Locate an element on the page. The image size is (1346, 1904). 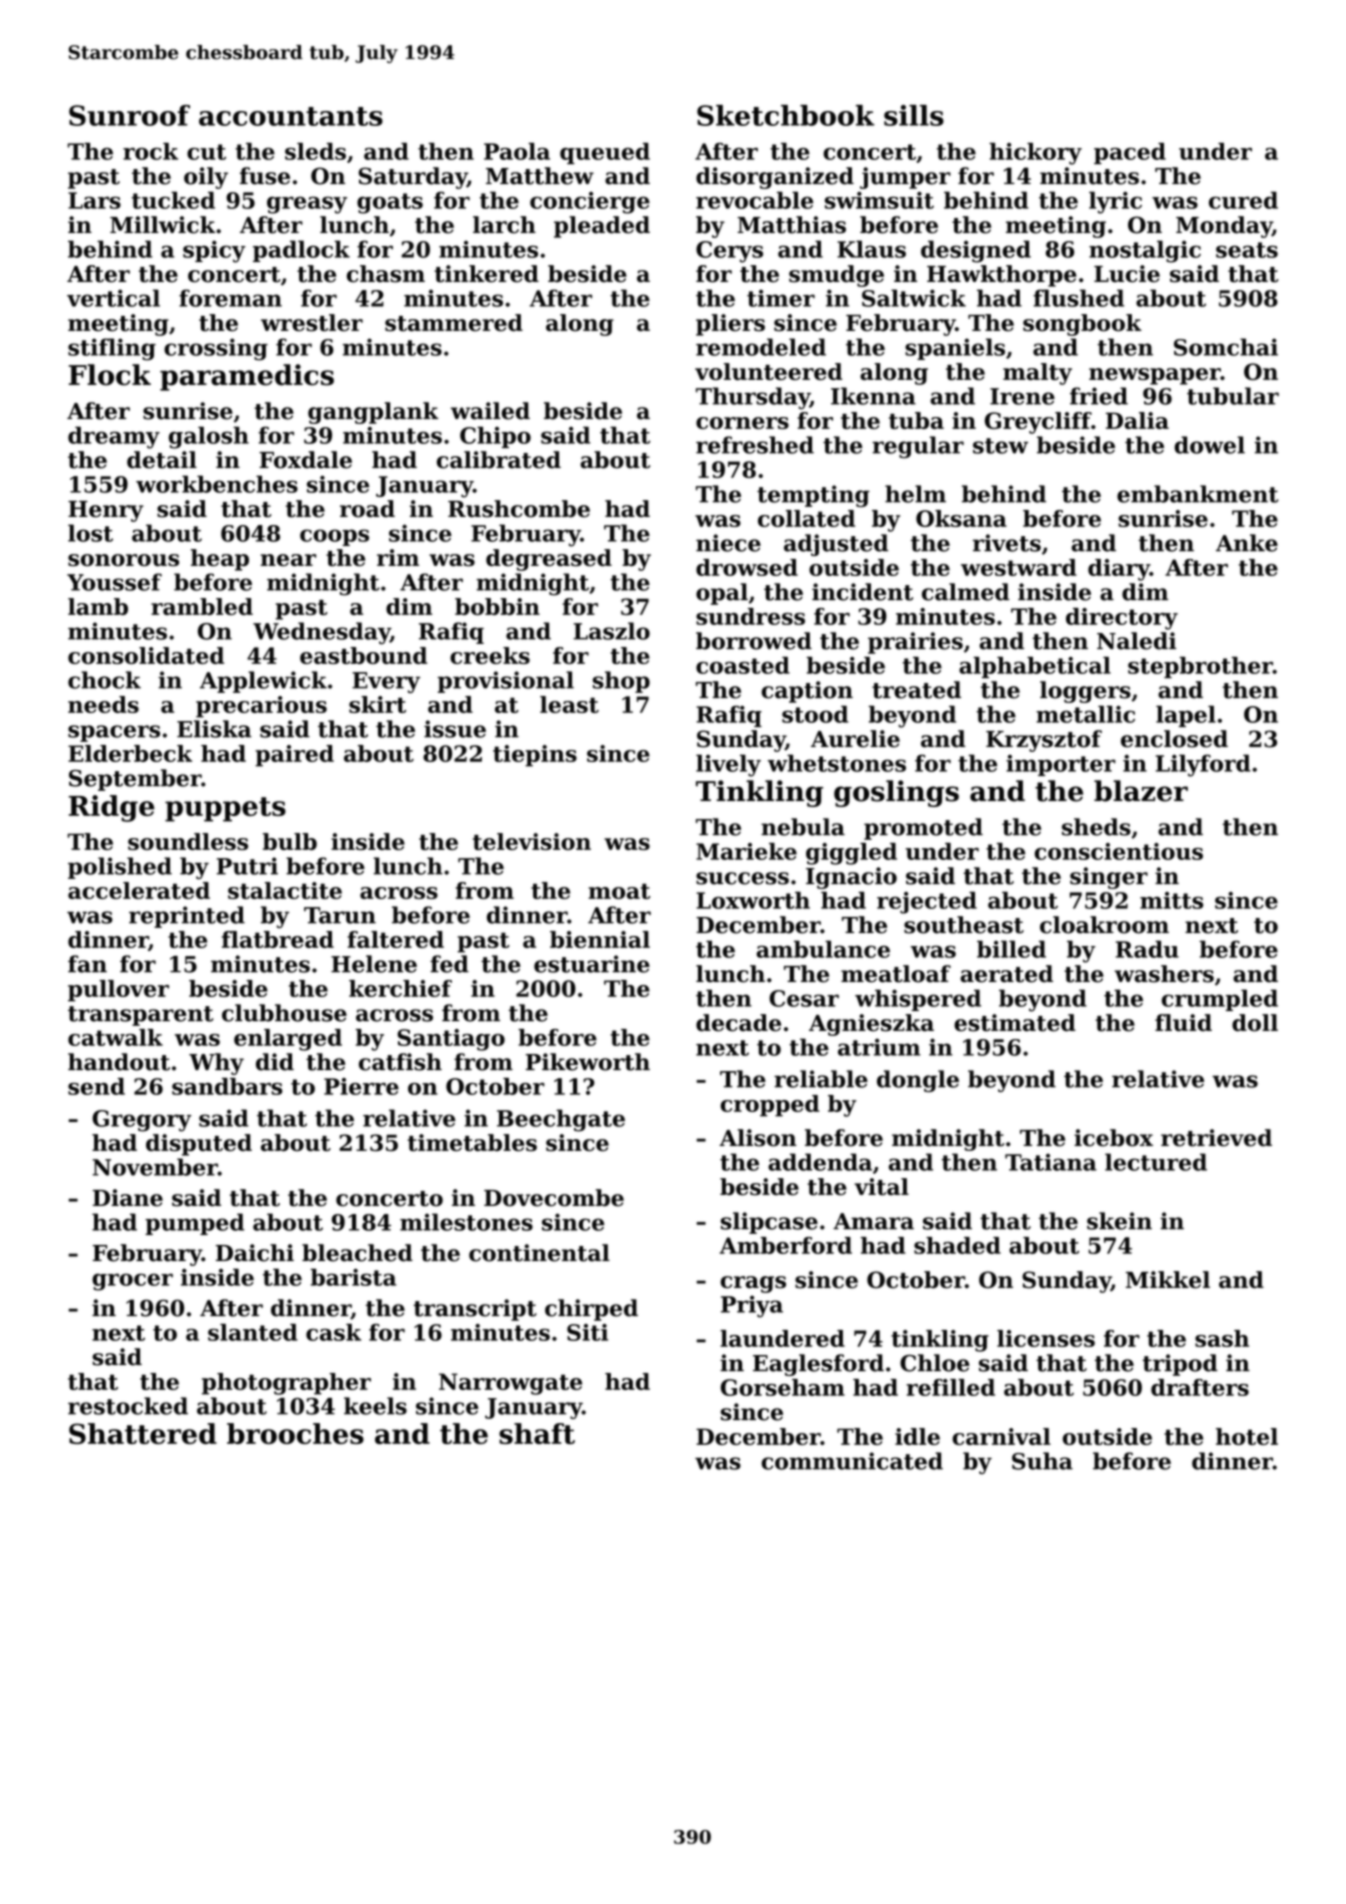
Pikeworth is located at coordinates (588, 1062).
